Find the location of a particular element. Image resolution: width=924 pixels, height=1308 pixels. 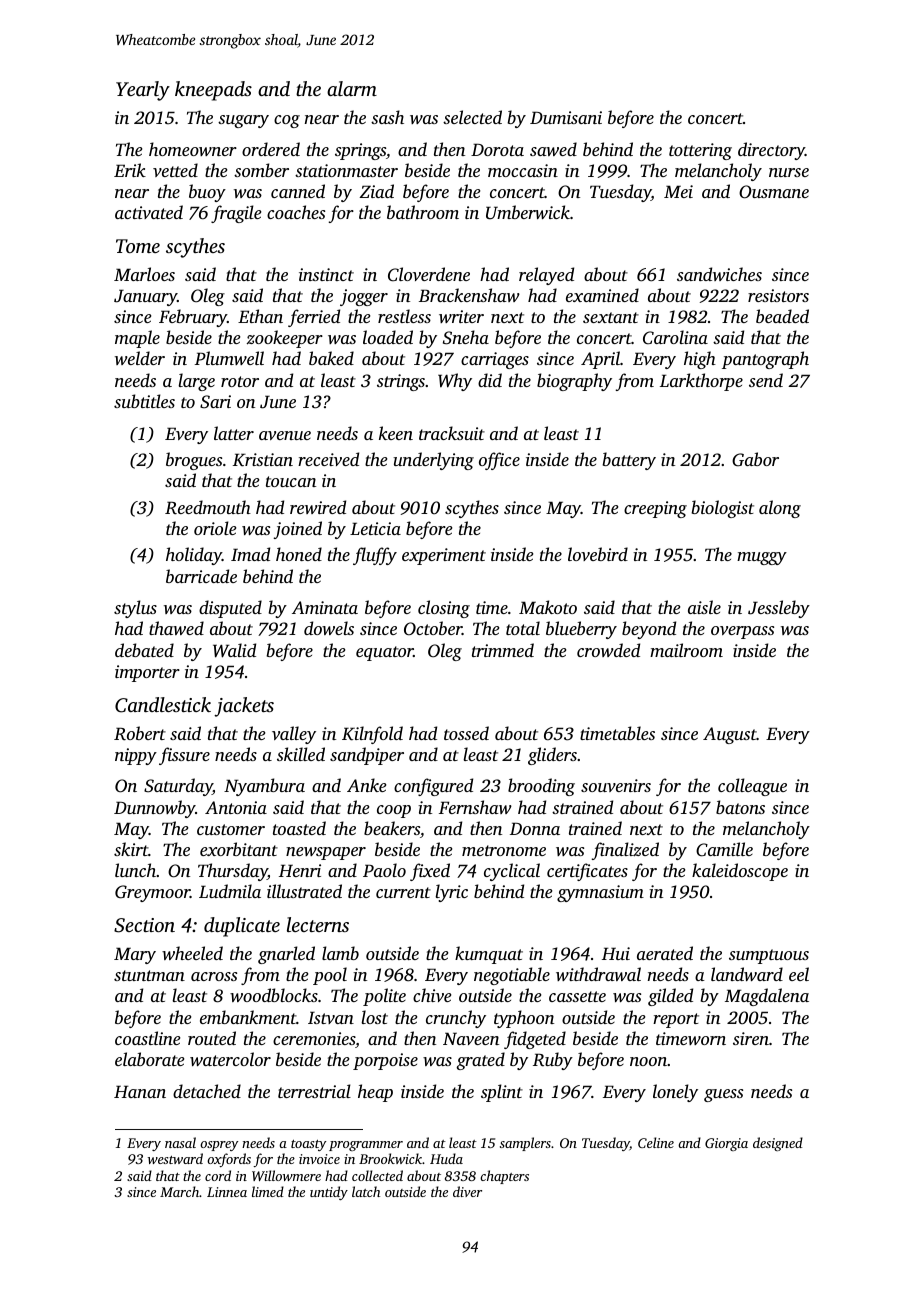

overpass is located at coordinates (742, 632).
